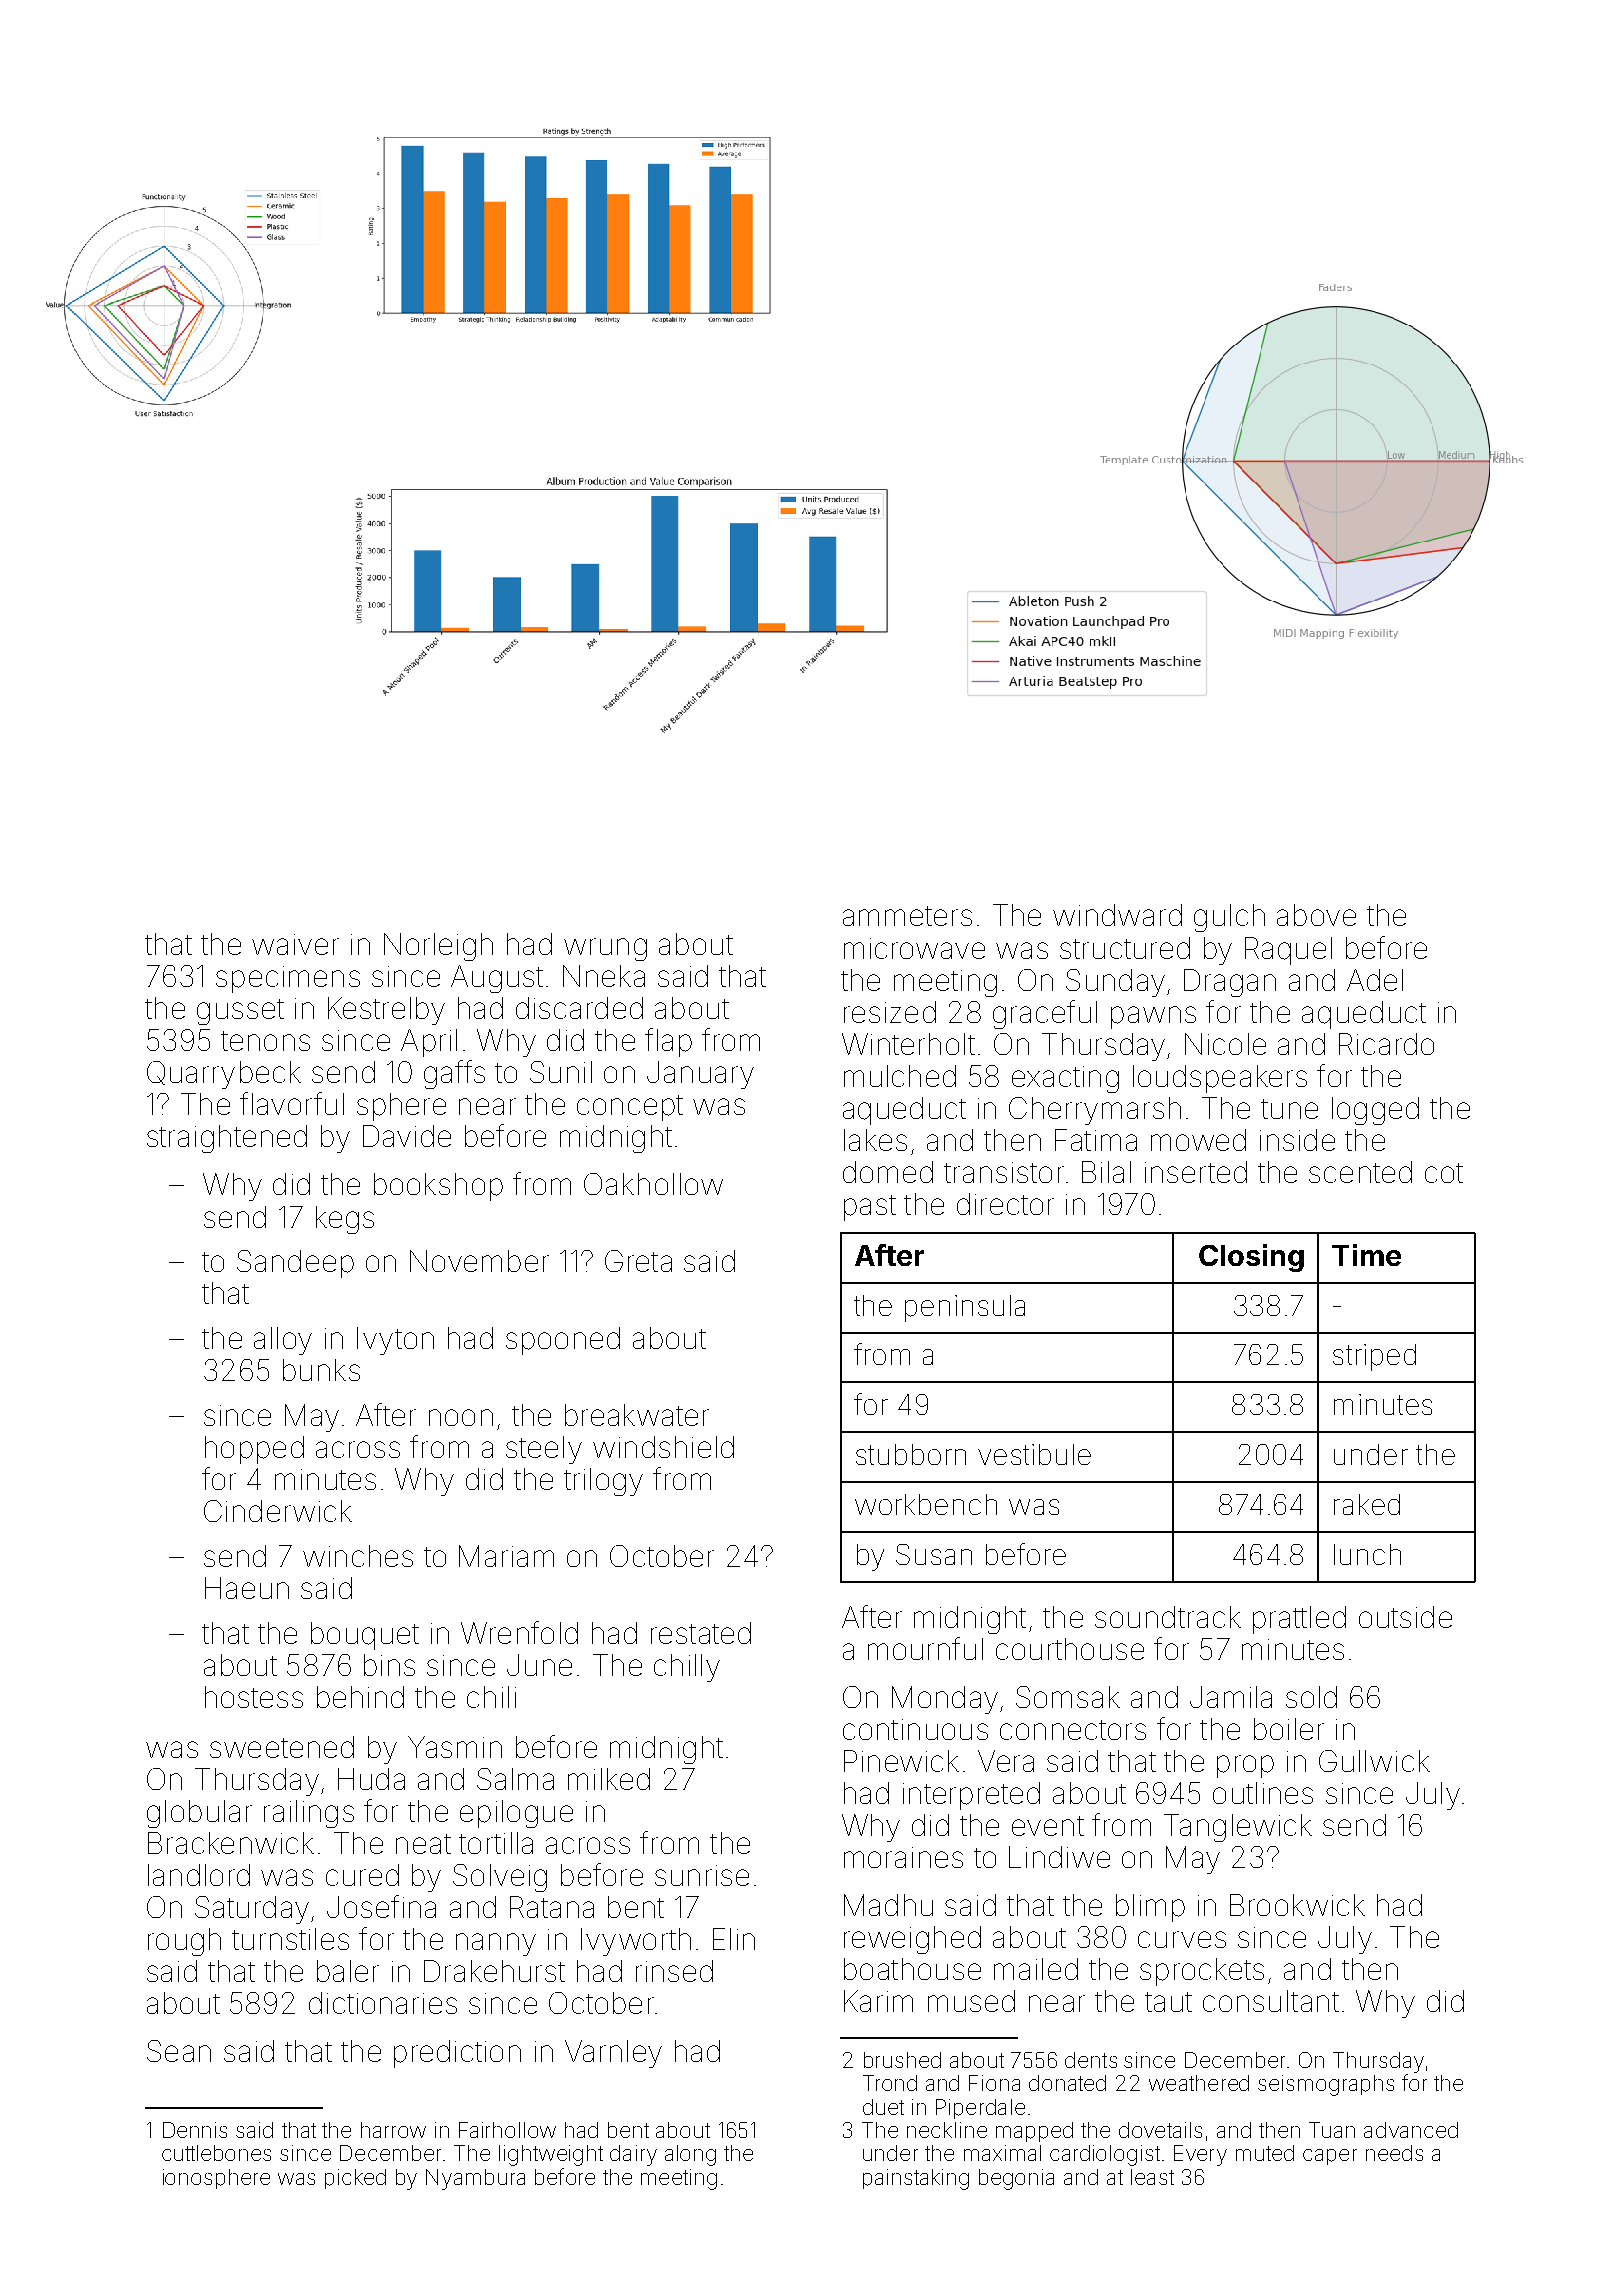 Image resolution: width=1620 pixels, height=2292 pixels. I want to click on transistor, so click(1004, 1172).
